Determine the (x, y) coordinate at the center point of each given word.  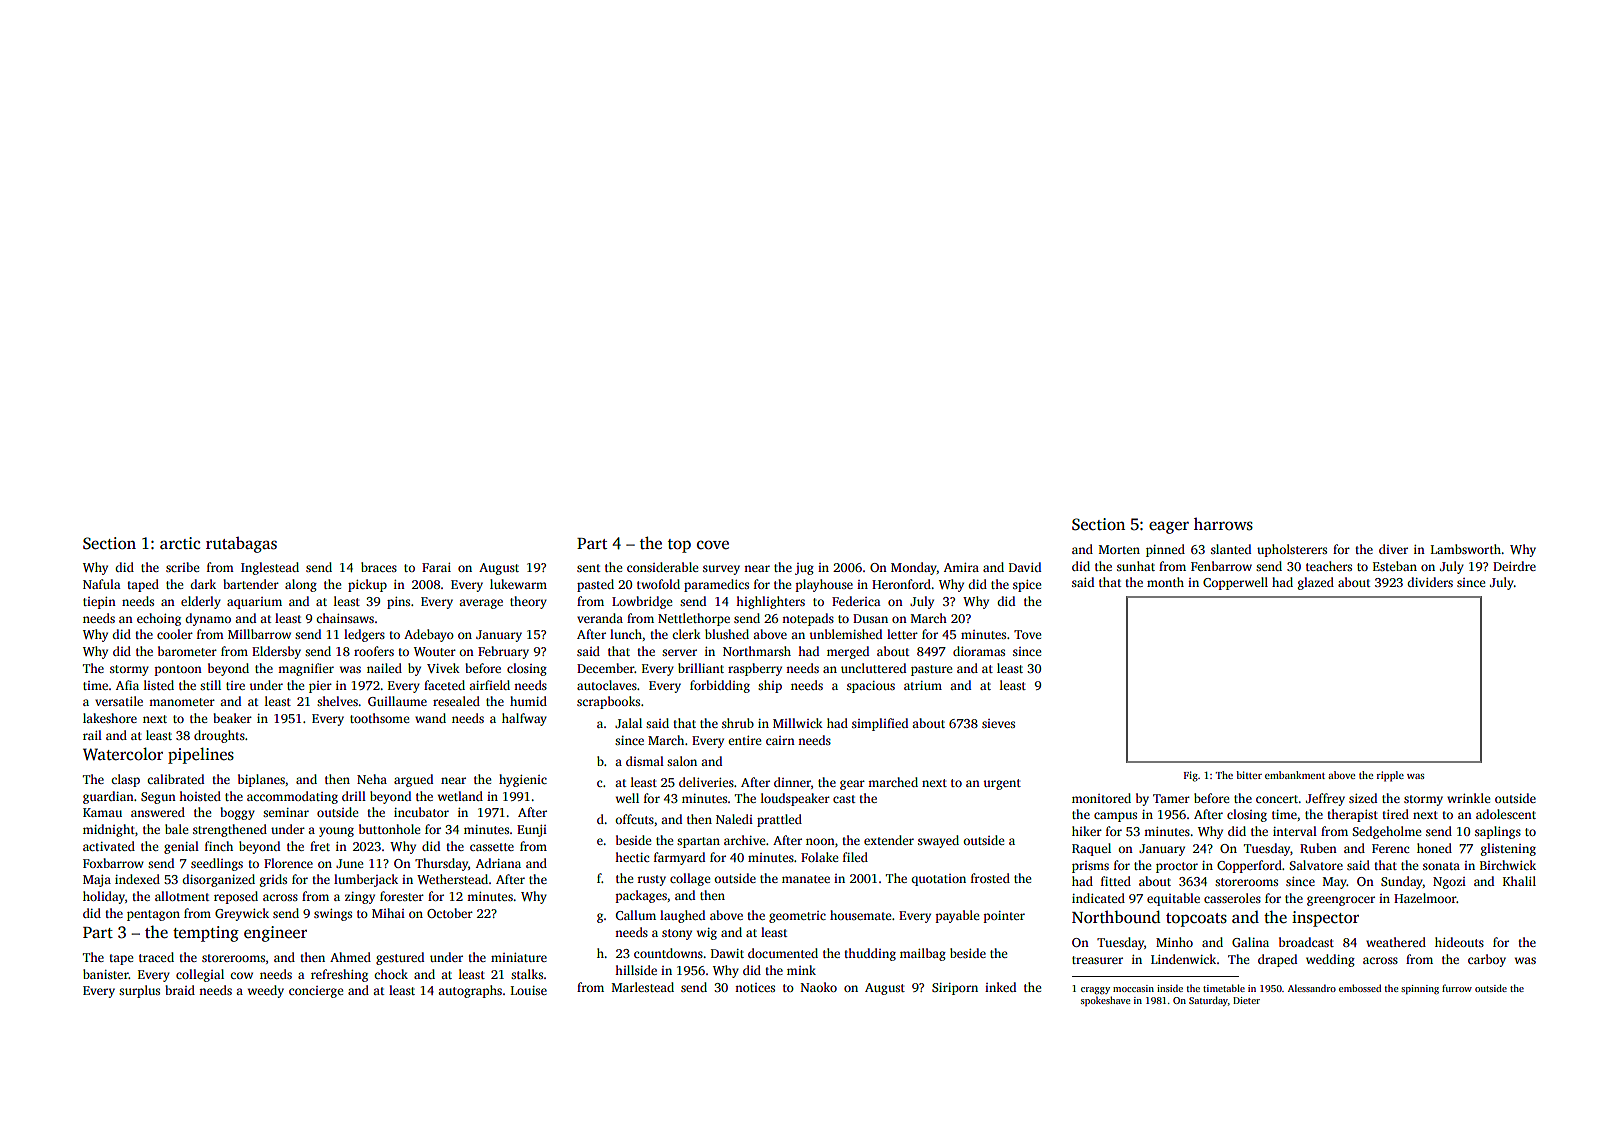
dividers (1430, 582)
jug (804, 569)
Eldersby (276, 652)
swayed (938, 841)
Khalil (1519, 881)
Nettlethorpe (694, 619)
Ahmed (350, 957)
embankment (1295, 775)
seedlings (217, 864)
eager (1169, 527)
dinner (792, 782)
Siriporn (955, 989)
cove (713, 545)
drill (354, 796)
